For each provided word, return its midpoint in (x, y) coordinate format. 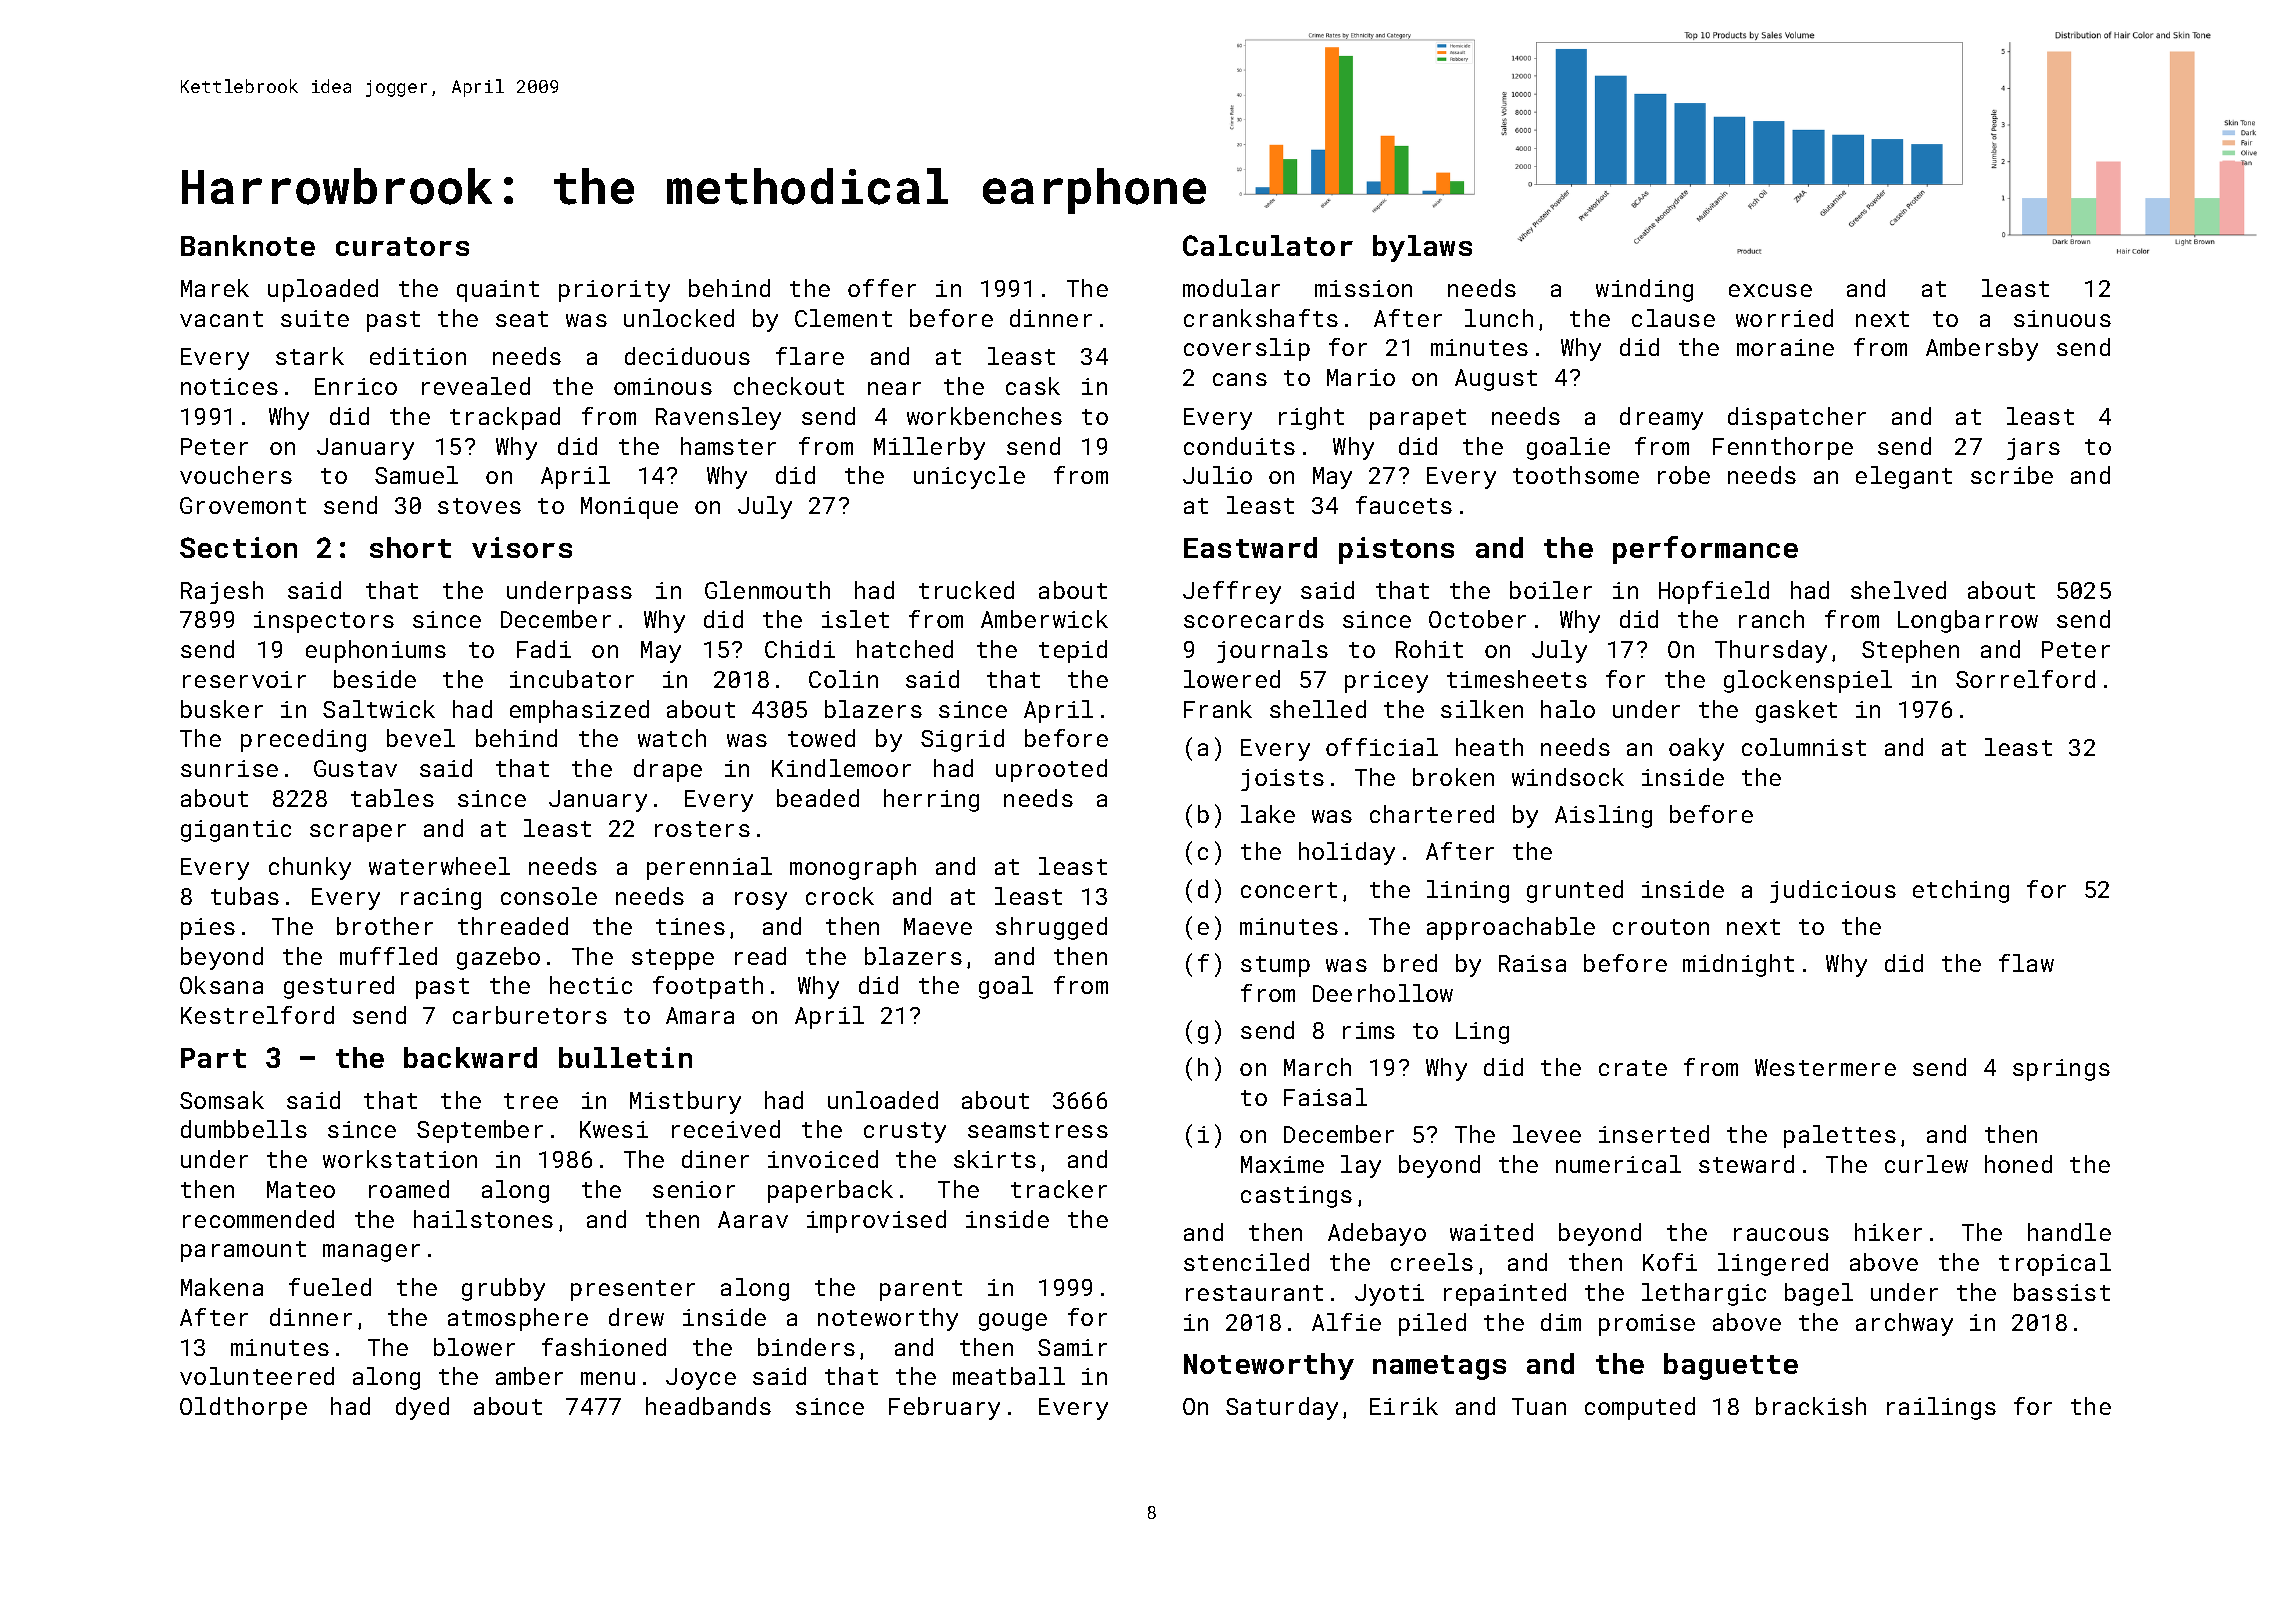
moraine (1785, 347)
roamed (409, 1189)
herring (931, 800)
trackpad (505, 418)
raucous (1781, 1234)
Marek (215, 288)
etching (1961, 891)
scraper (358, 833)
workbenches (984, 416)
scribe (2012, 475)
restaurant (1254, 1293)
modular (1231, 288)
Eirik (1404, 1406)
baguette (1731, 1366)
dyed (422, 1408)
